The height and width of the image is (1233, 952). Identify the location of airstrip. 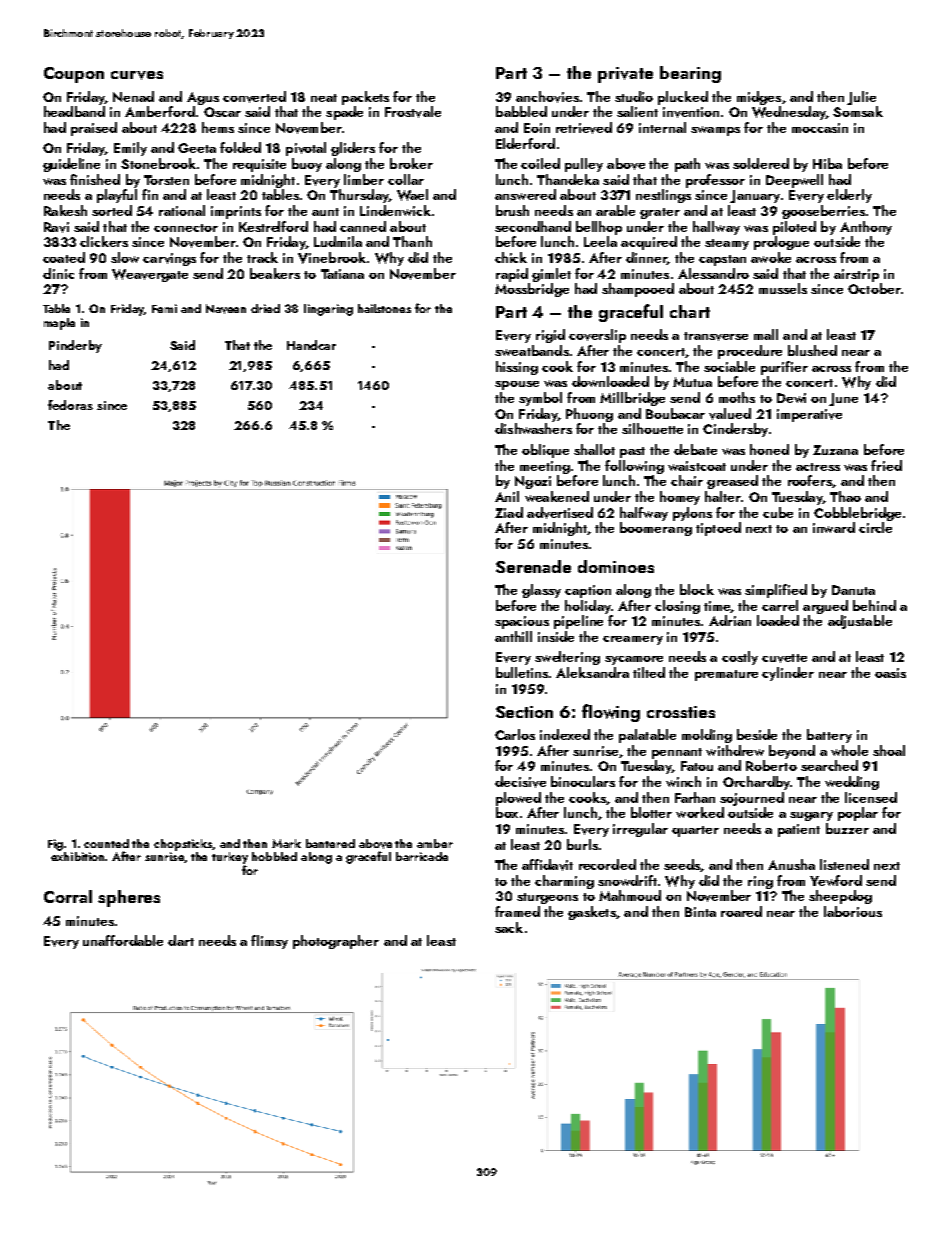
(856, 275).
